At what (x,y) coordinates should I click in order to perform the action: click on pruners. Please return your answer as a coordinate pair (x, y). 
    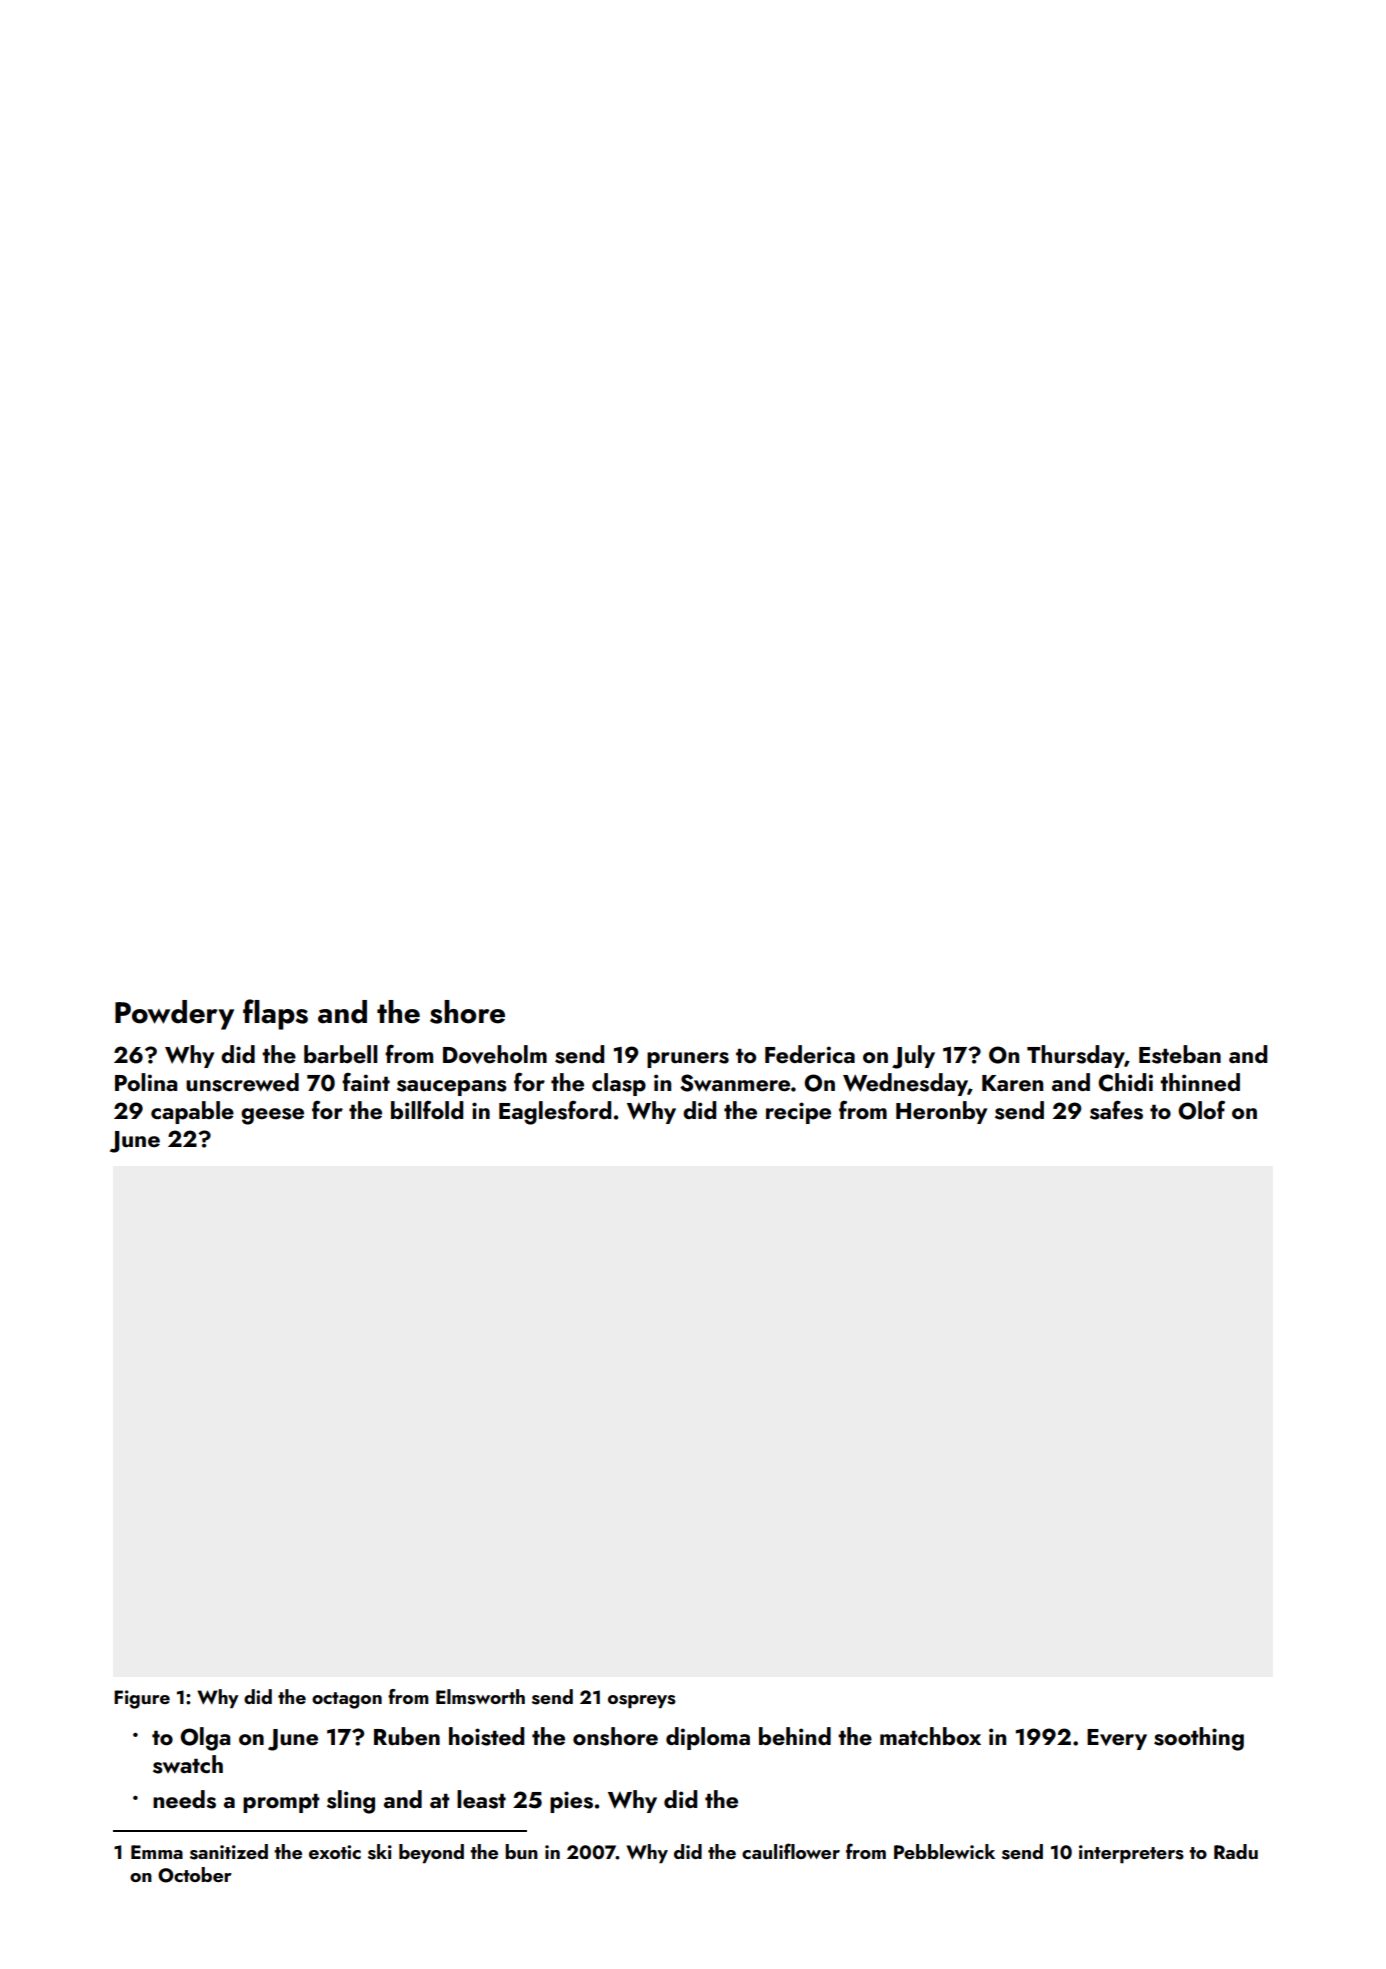
    Looking at the image, I should click on (688, 1060).
